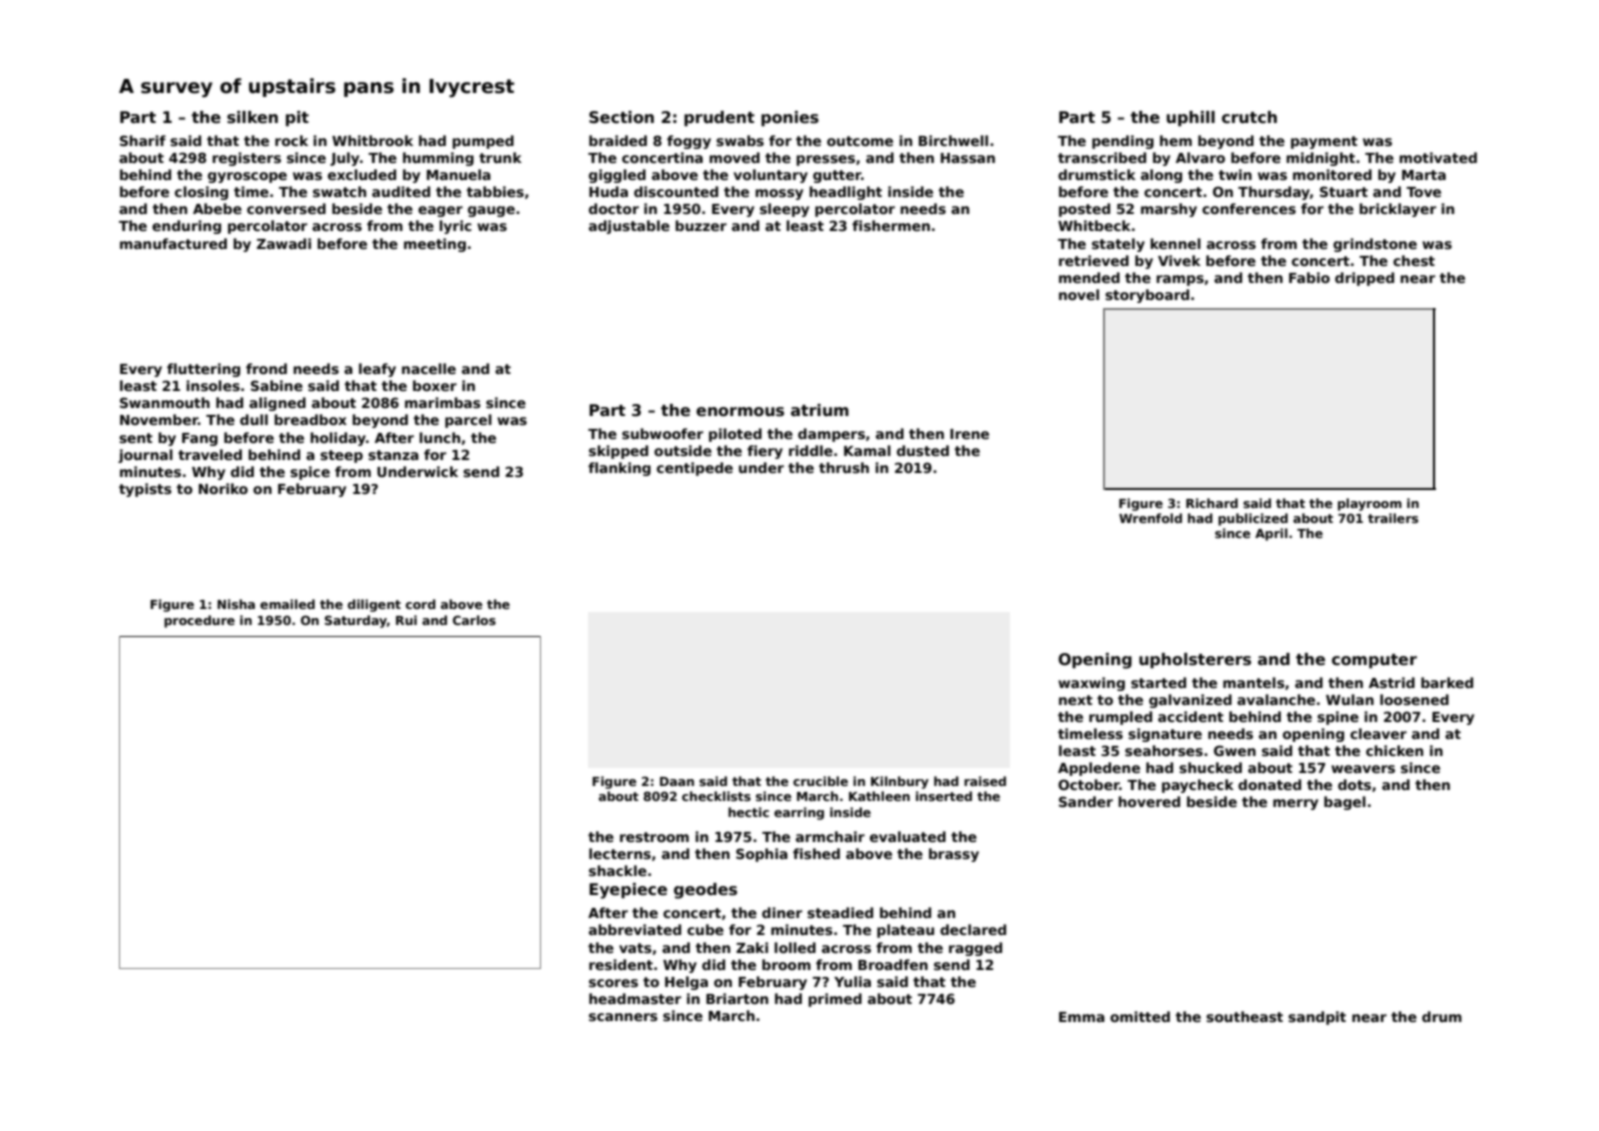  Describe the element at coordinates (969, 434) in the image. I see `Irene` at that location.
